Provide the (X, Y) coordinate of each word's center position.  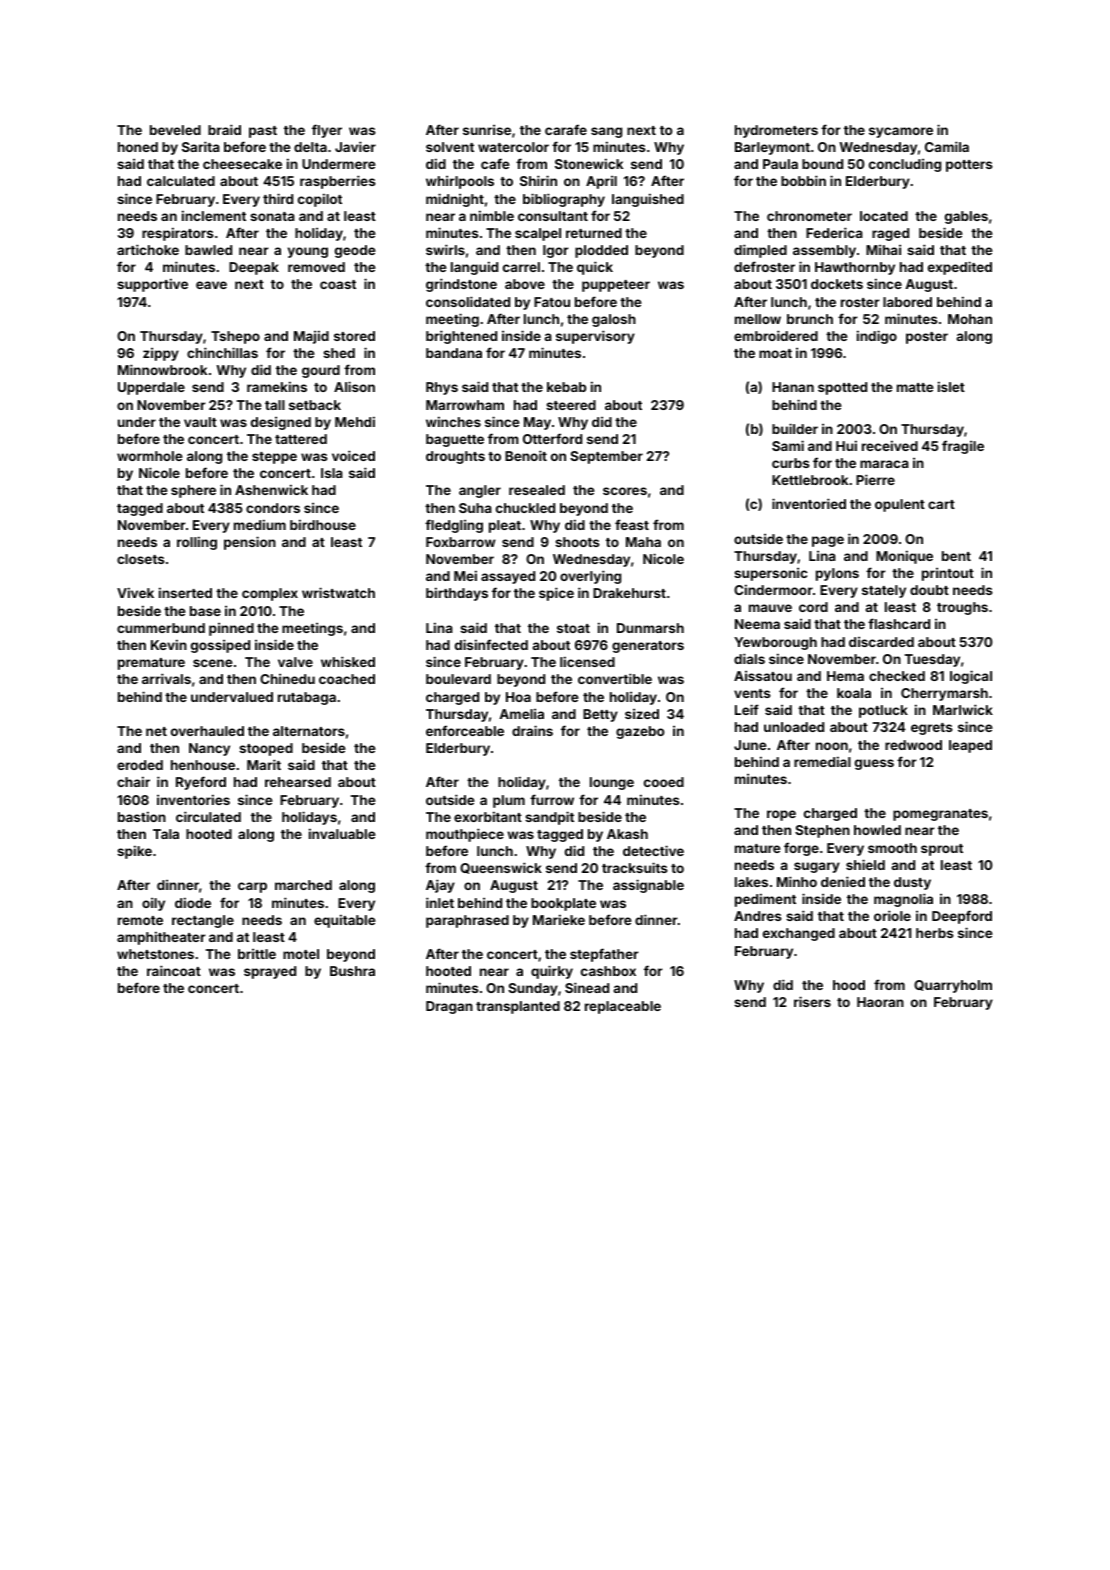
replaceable (623, 1007)
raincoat (174, 970)
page (828, 541)
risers (812, 1001)
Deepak (254, 268)
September (606, 457)
